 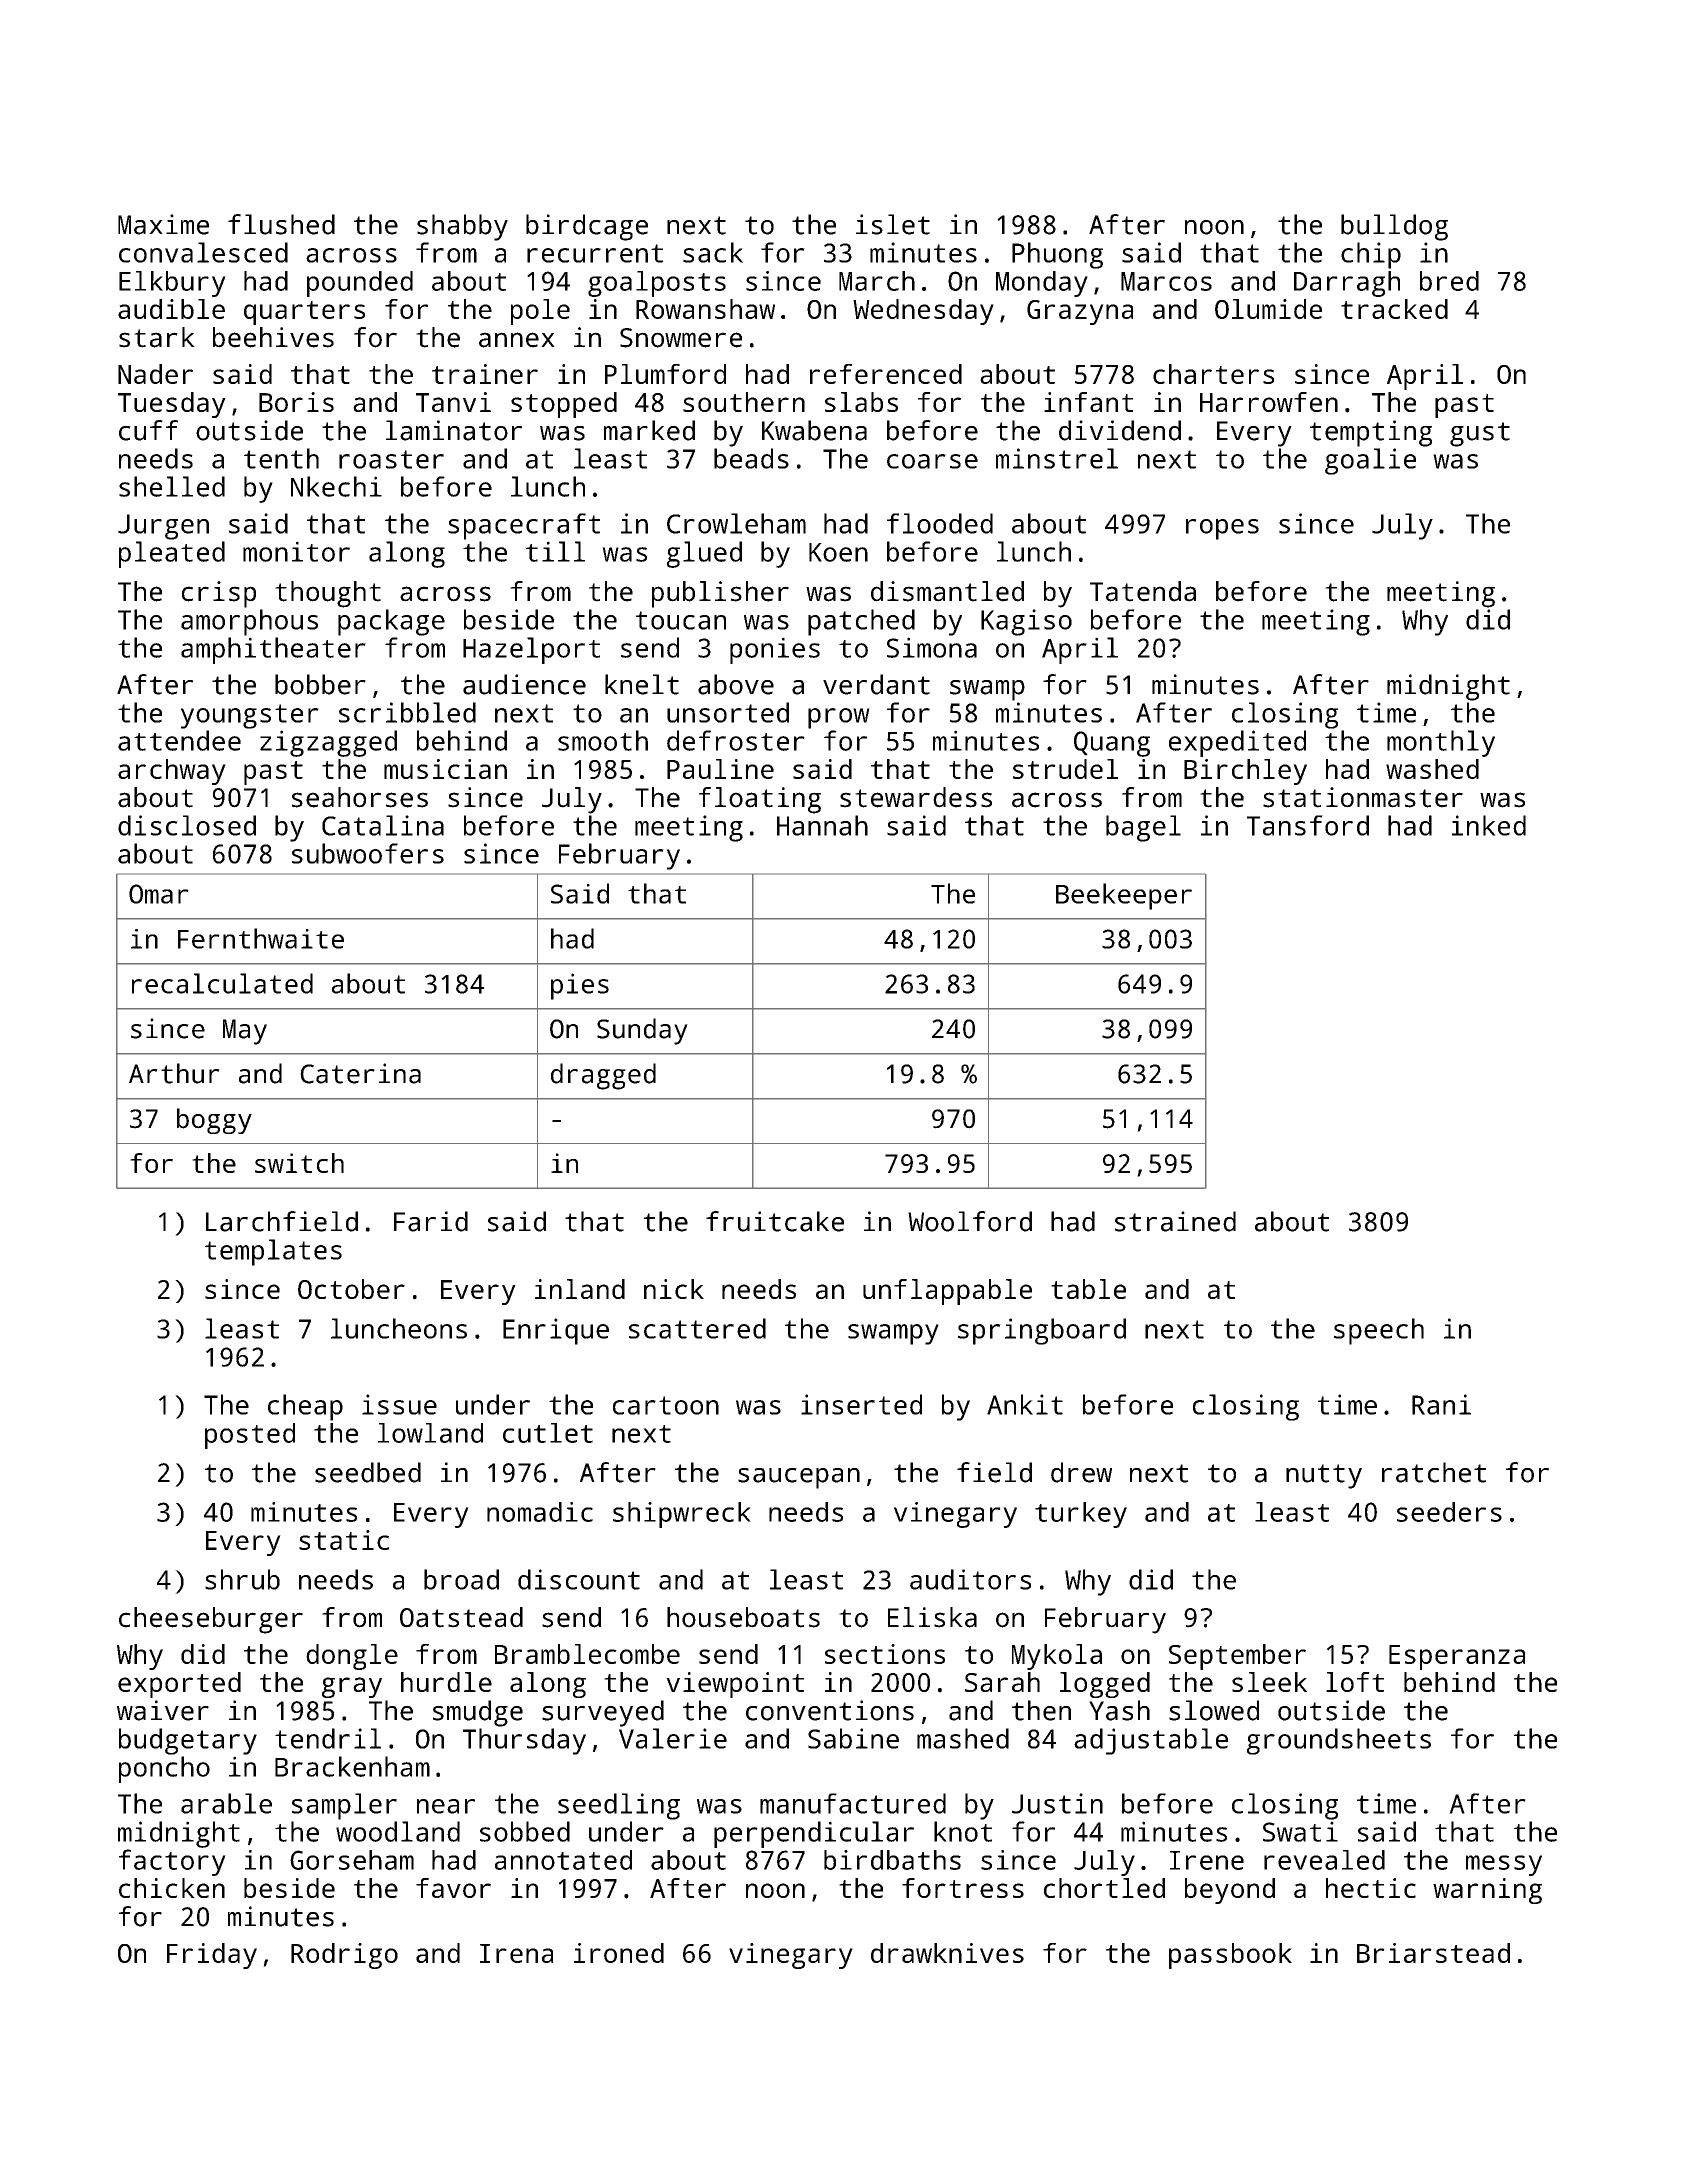 I want to click on stewardess, so click(x=916, y=797).
